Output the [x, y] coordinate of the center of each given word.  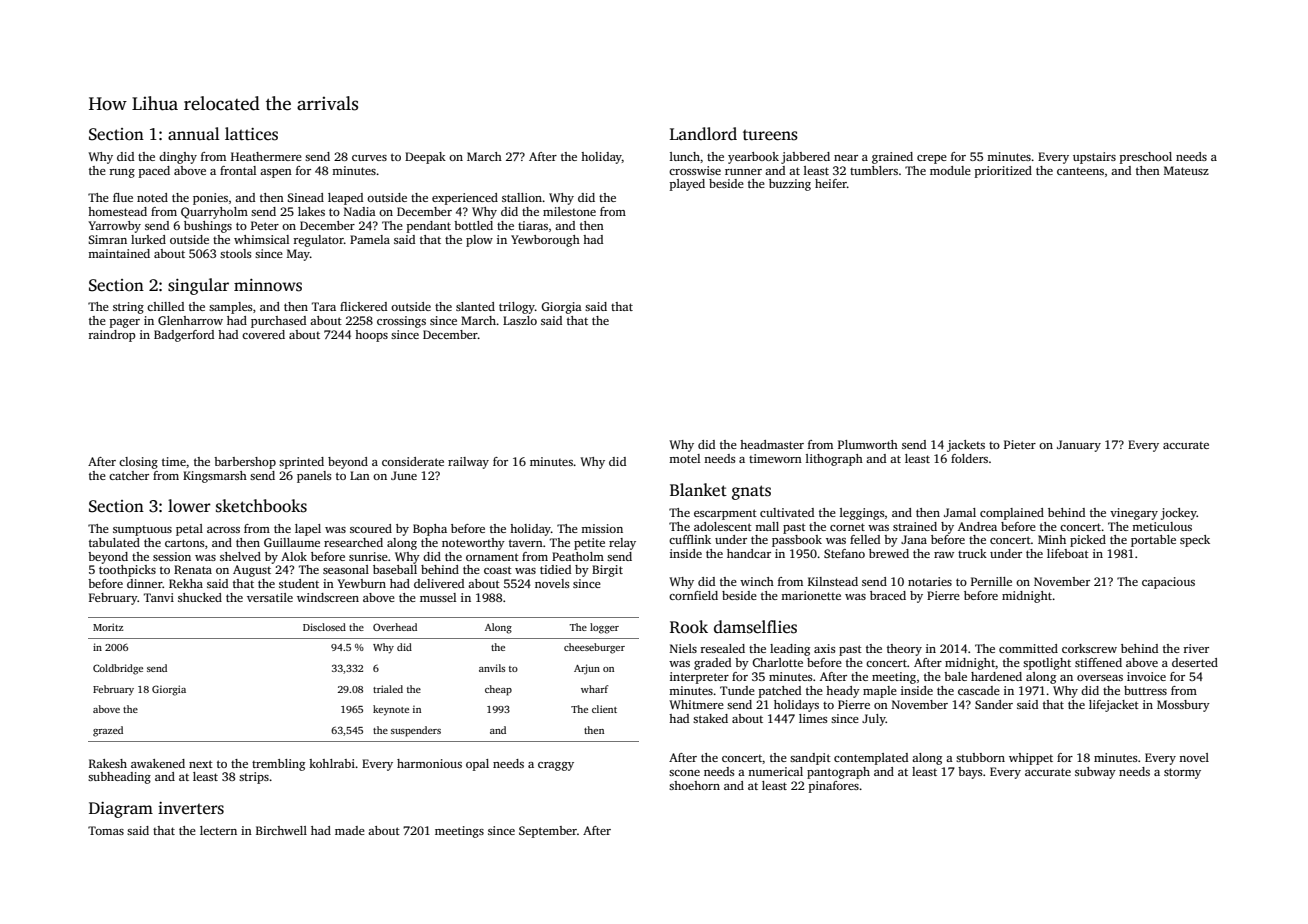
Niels [683, 648]
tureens [770, 135]
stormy [1182, 773]
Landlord [703, 134]
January [1079, 446]
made [350, 830]
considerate [413, 461]
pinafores [834, 787]
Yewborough [545, 241]
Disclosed [324, 627]
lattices [251, 134]
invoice [1146, 676]
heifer [831, 183]
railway [468, 463]
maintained [119, 253]
